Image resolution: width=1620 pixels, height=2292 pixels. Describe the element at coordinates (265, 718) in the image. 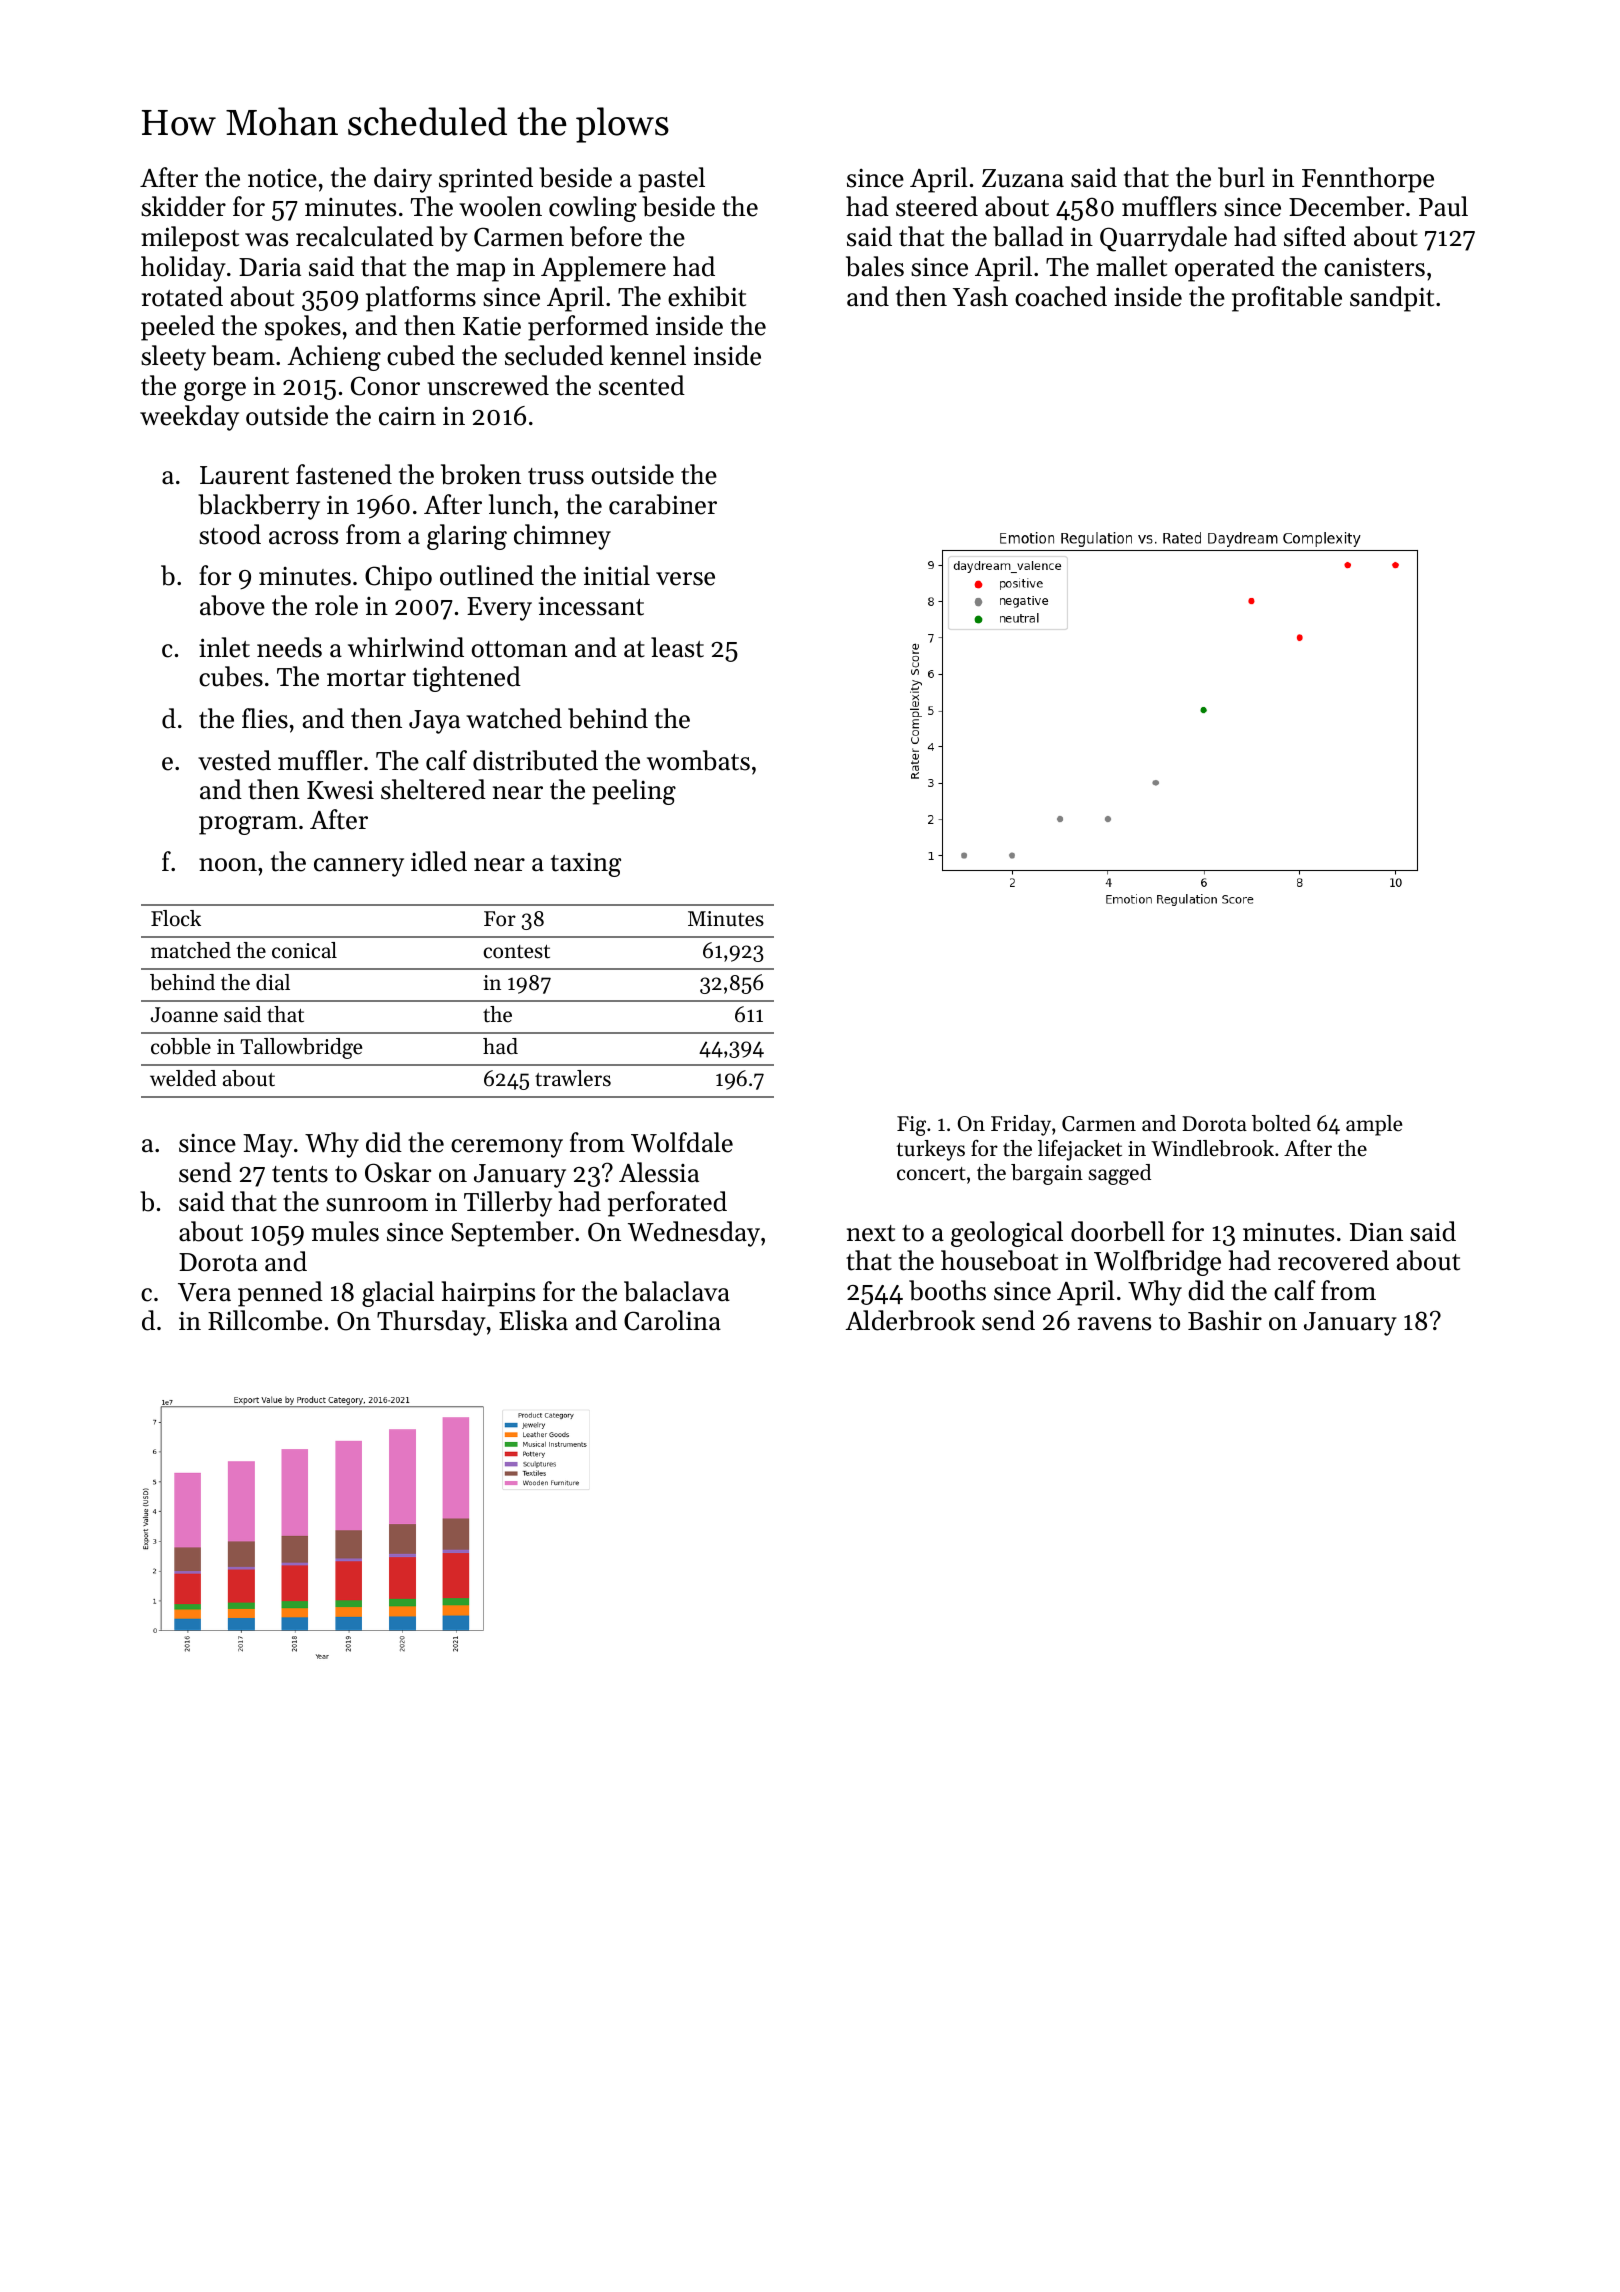

I see `flies` at that location.
